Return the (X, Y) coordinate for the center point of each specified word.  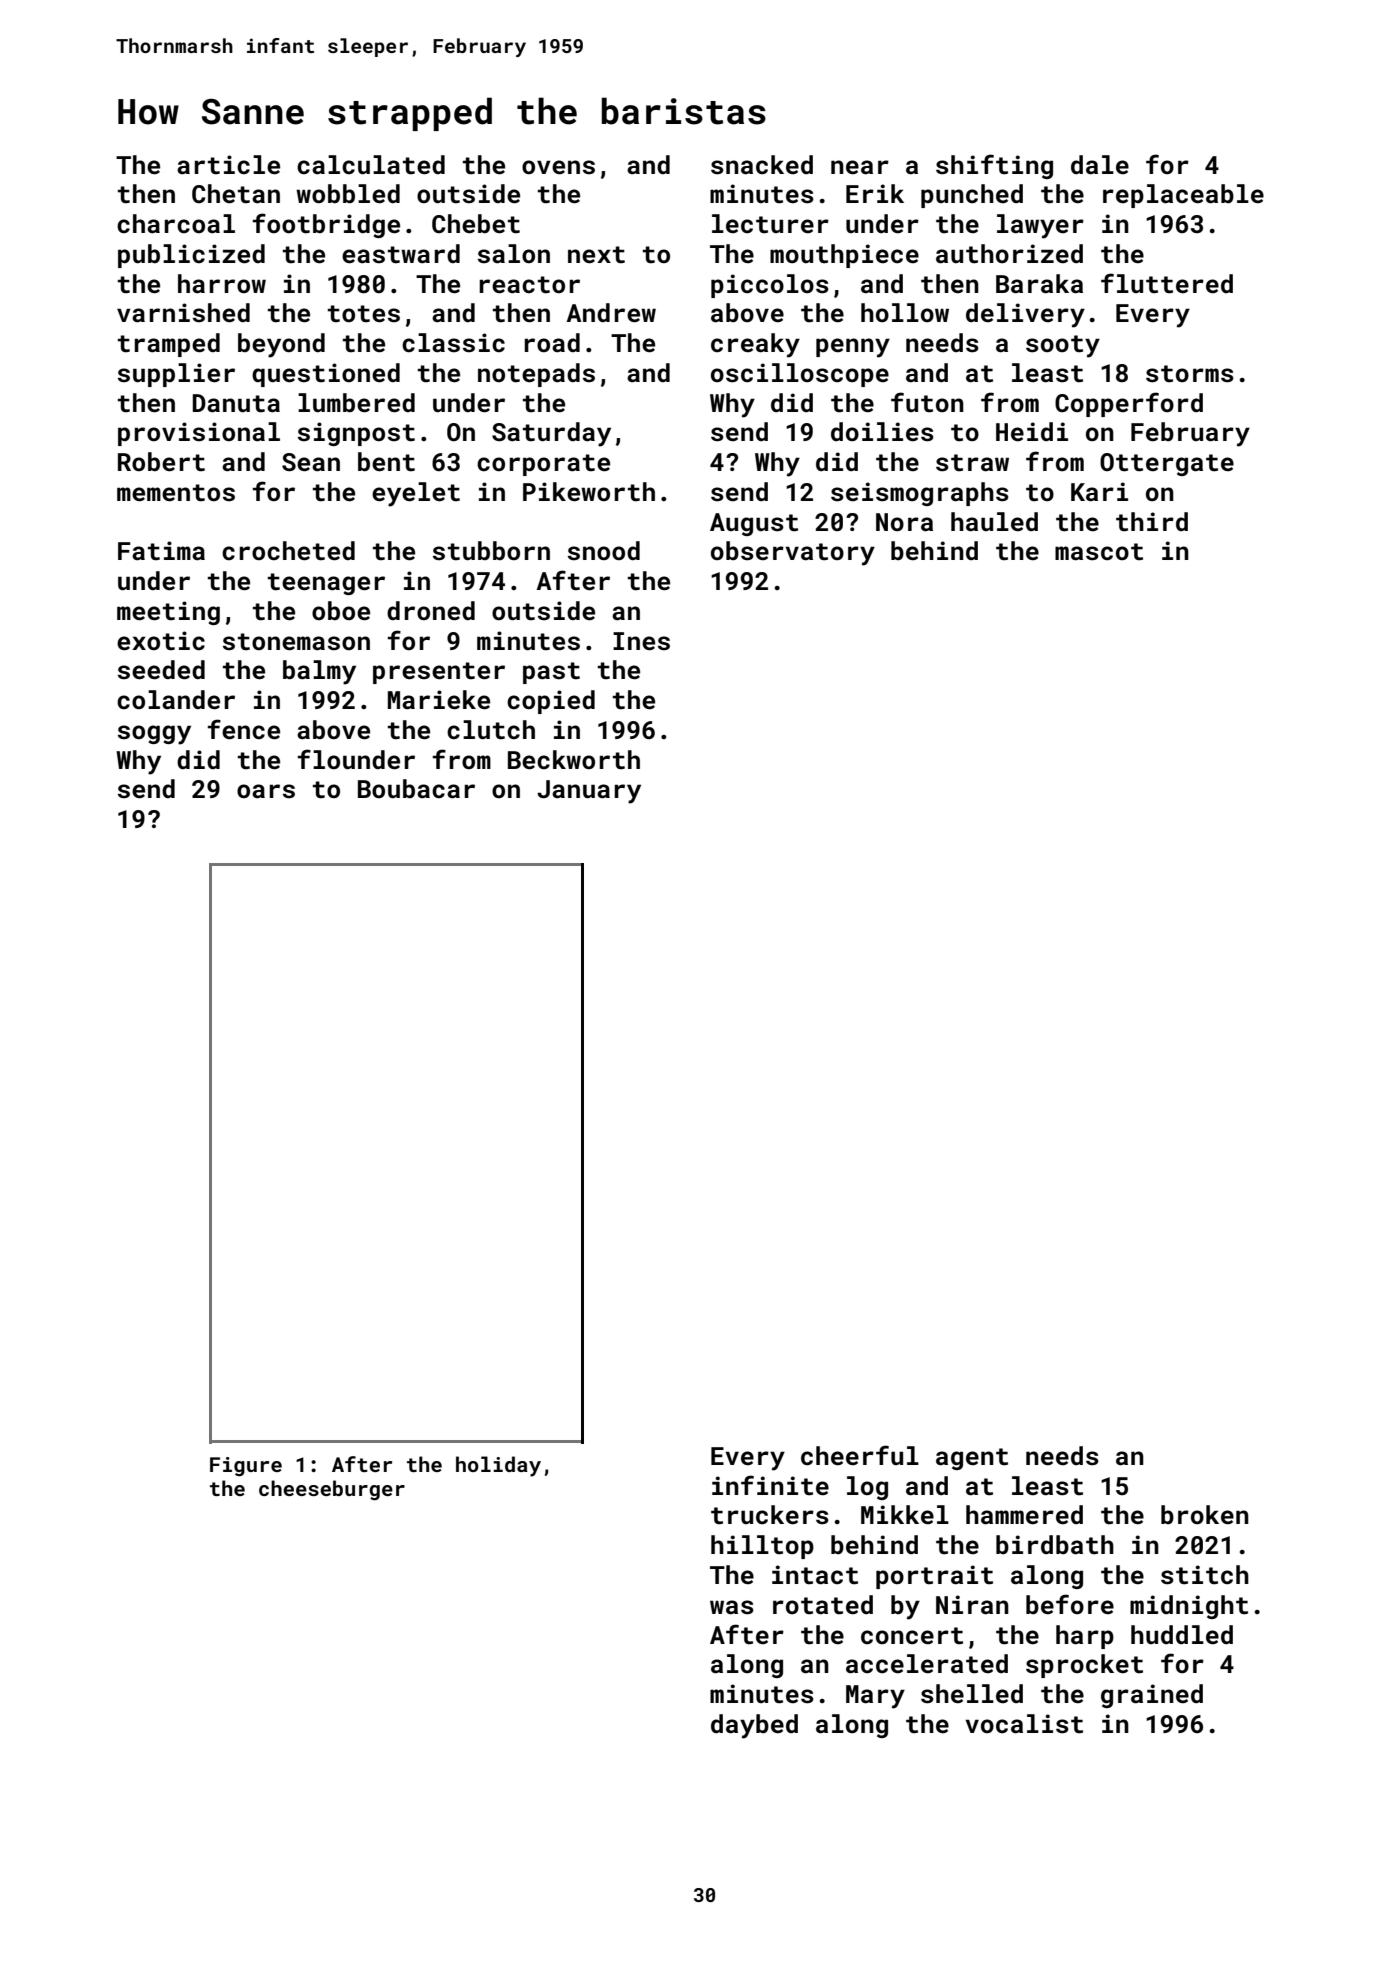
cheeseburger (332, 1490)
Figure (246, 1467)
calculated (371, 165)
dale (1100, 165)
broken (1205, 1514)
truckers (770, 1515)
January (589, 792)
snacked (762, 165)
